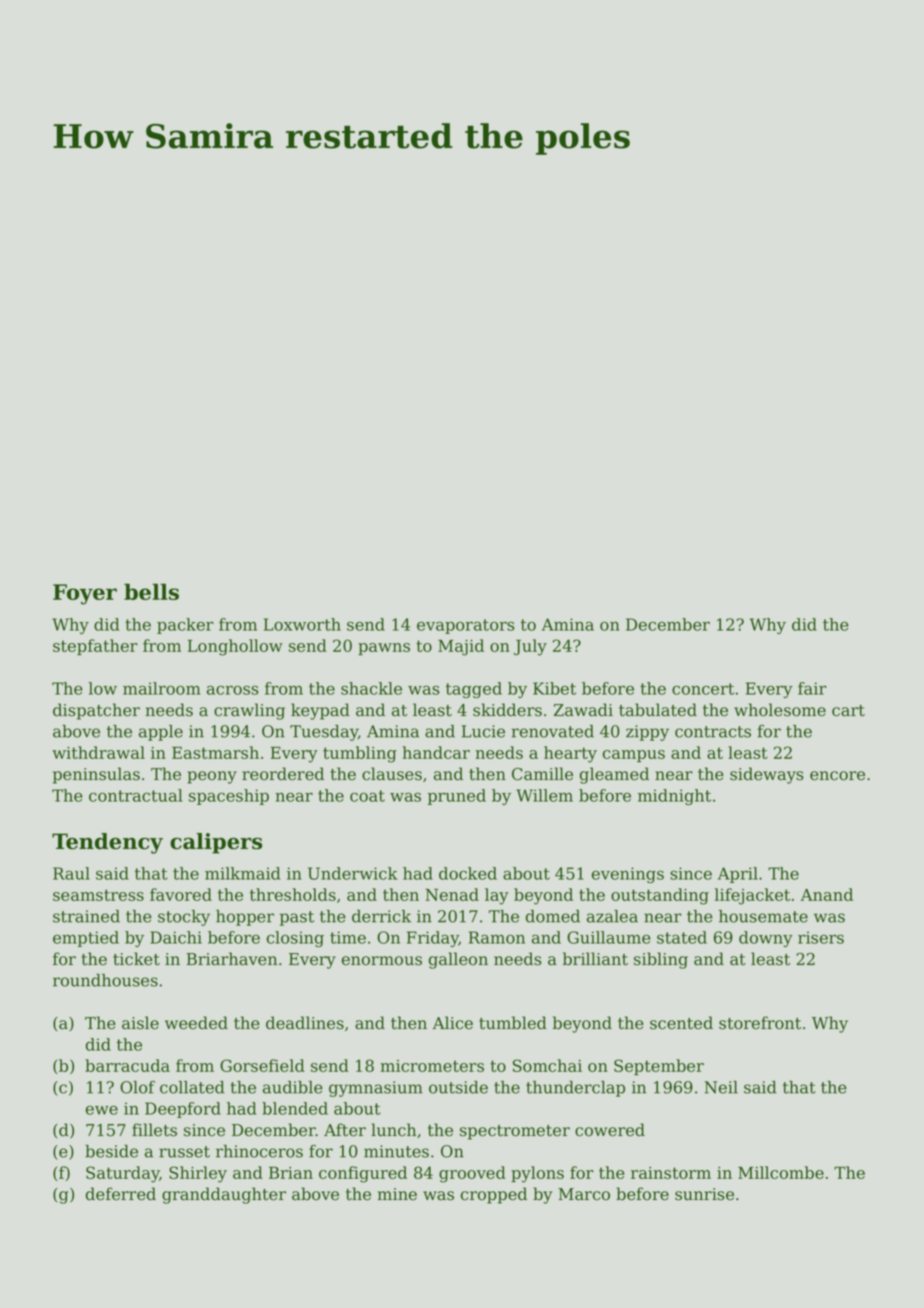 This screenshot has width=924, height=1308. What do you see at coordinates (466, 626) in the screenshot?
I see `evaporators` at bounding box center [466, 626].
